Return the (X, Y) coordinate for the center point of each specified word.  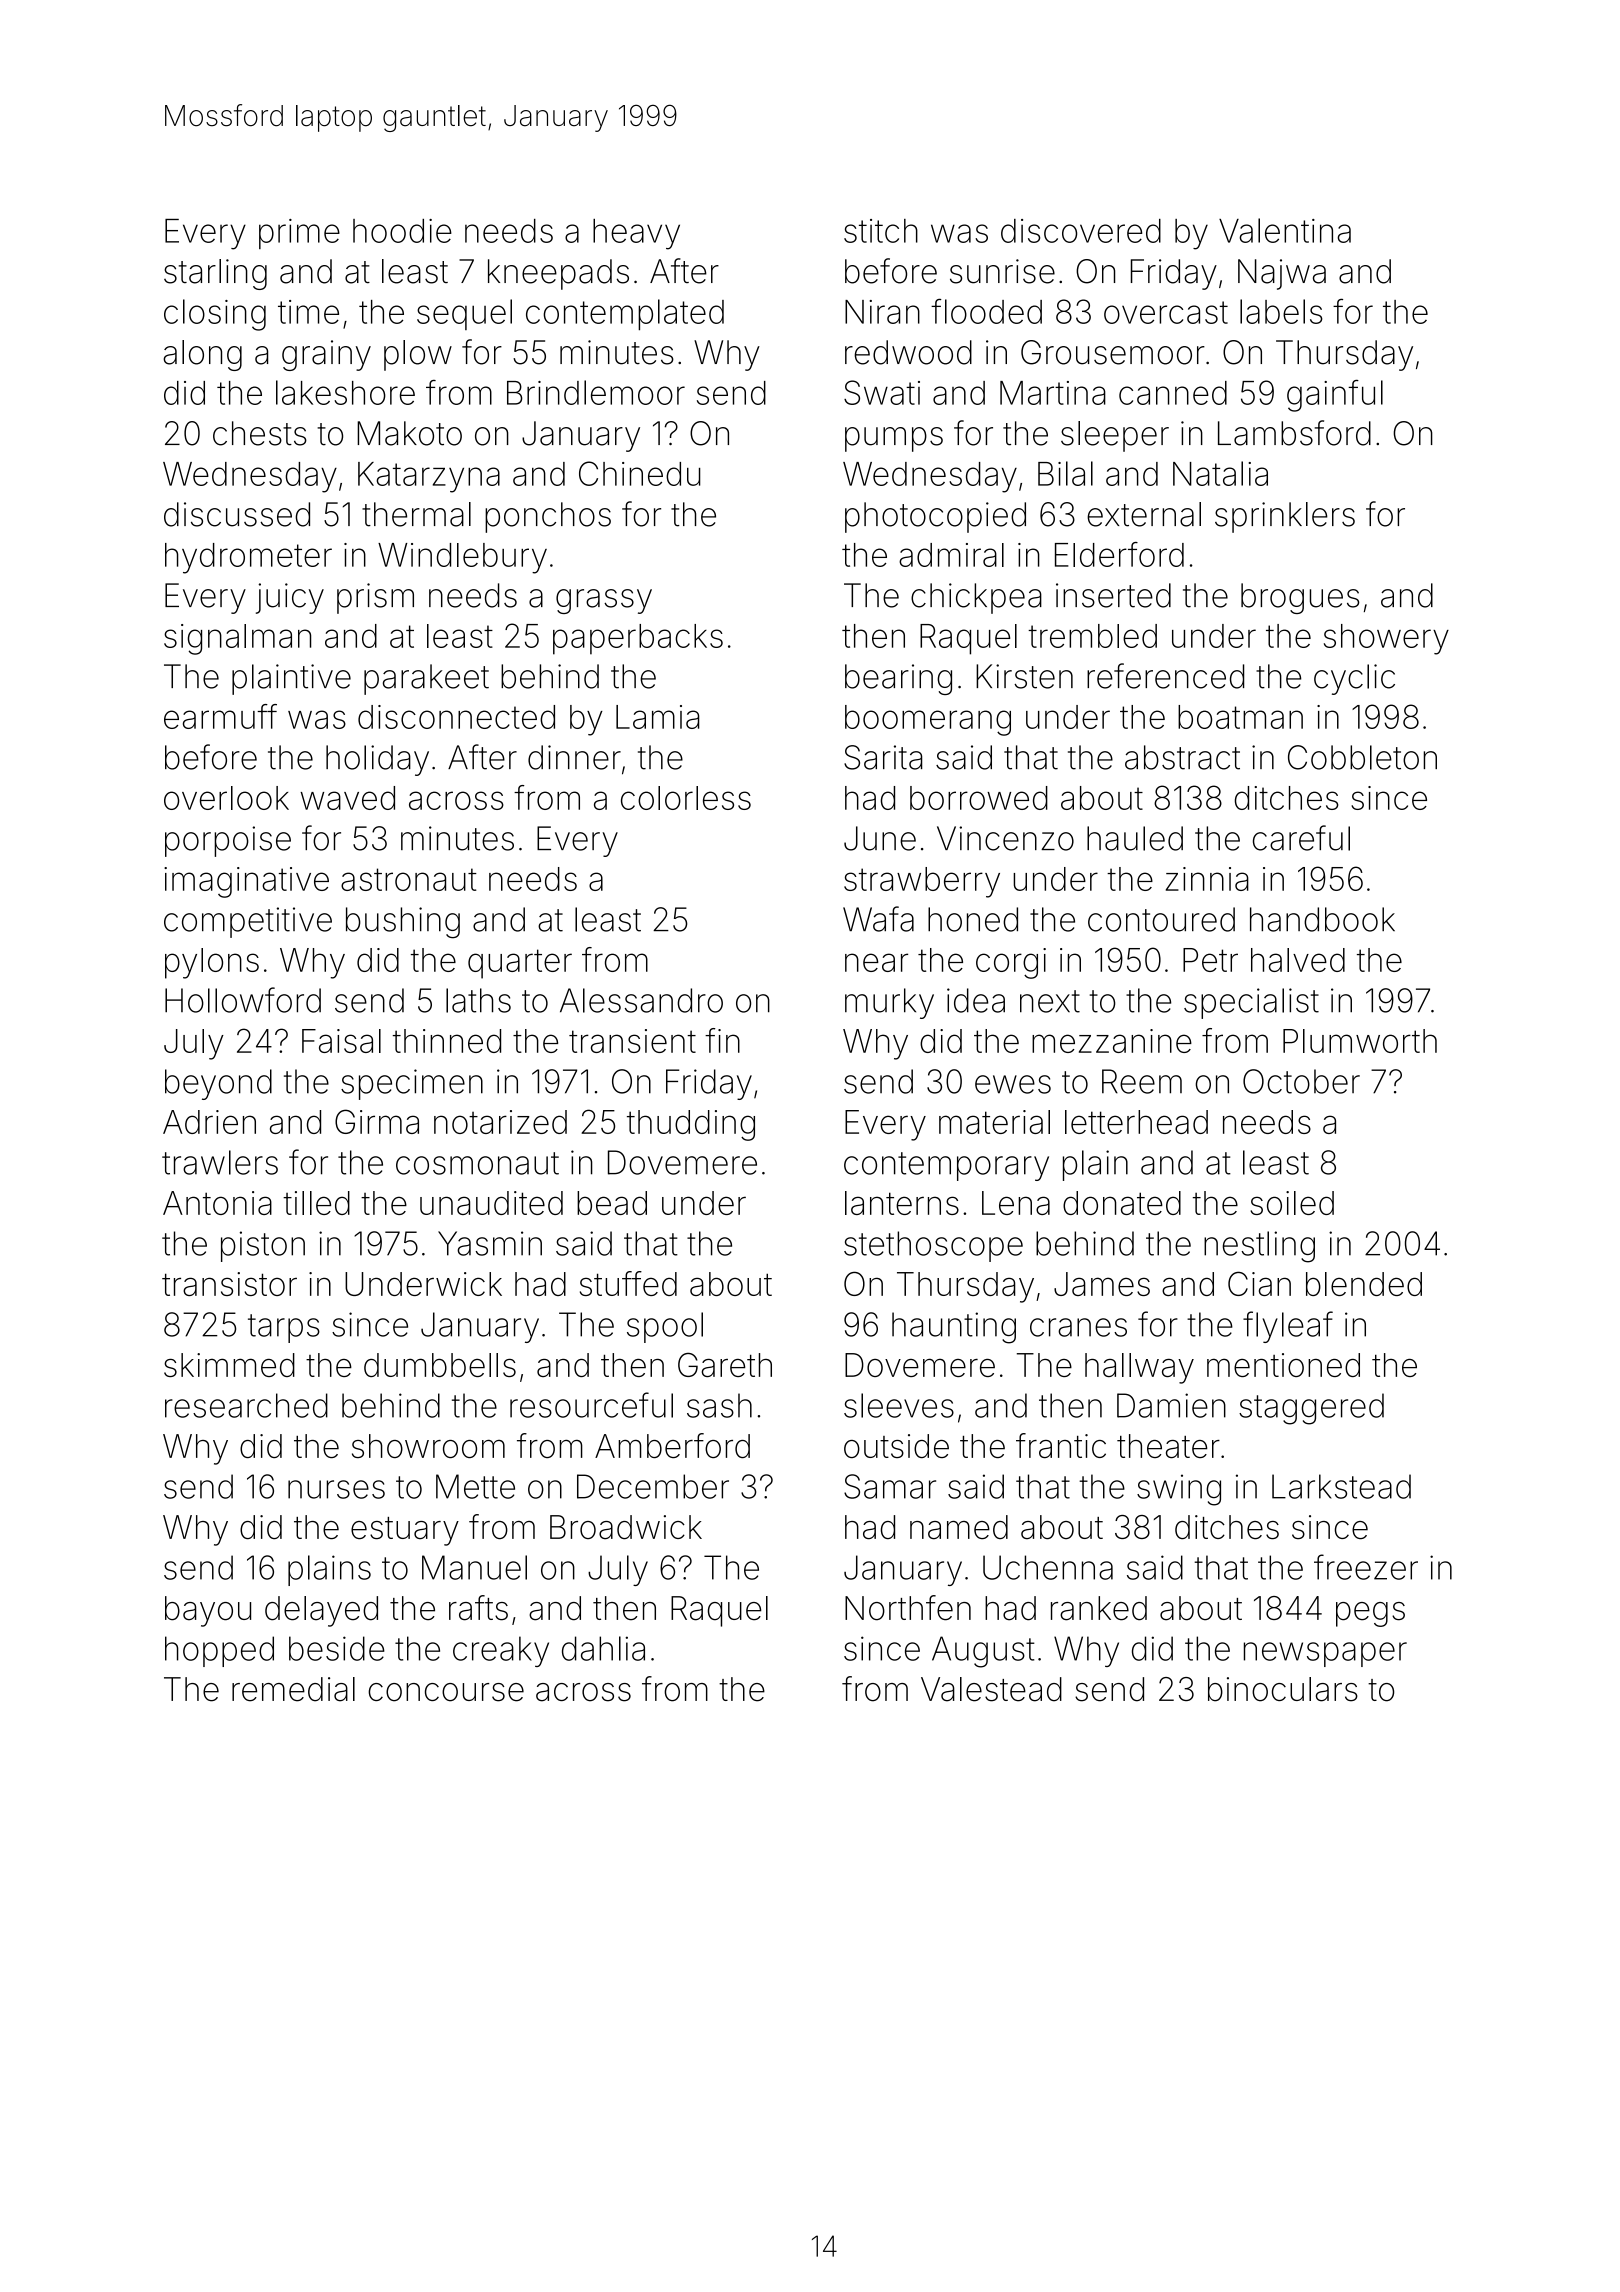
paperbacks (638, 639)
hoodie (402, 231)
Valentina (1285, 230)
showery (1386, 639)
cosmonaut (477, 1163)
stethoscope (933, 1246)
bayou (208, 1611)
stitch (881, 231)
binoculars (1283, 1689)
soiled (1292, 1203)
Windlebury (462, 558)
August (983, 1652)
